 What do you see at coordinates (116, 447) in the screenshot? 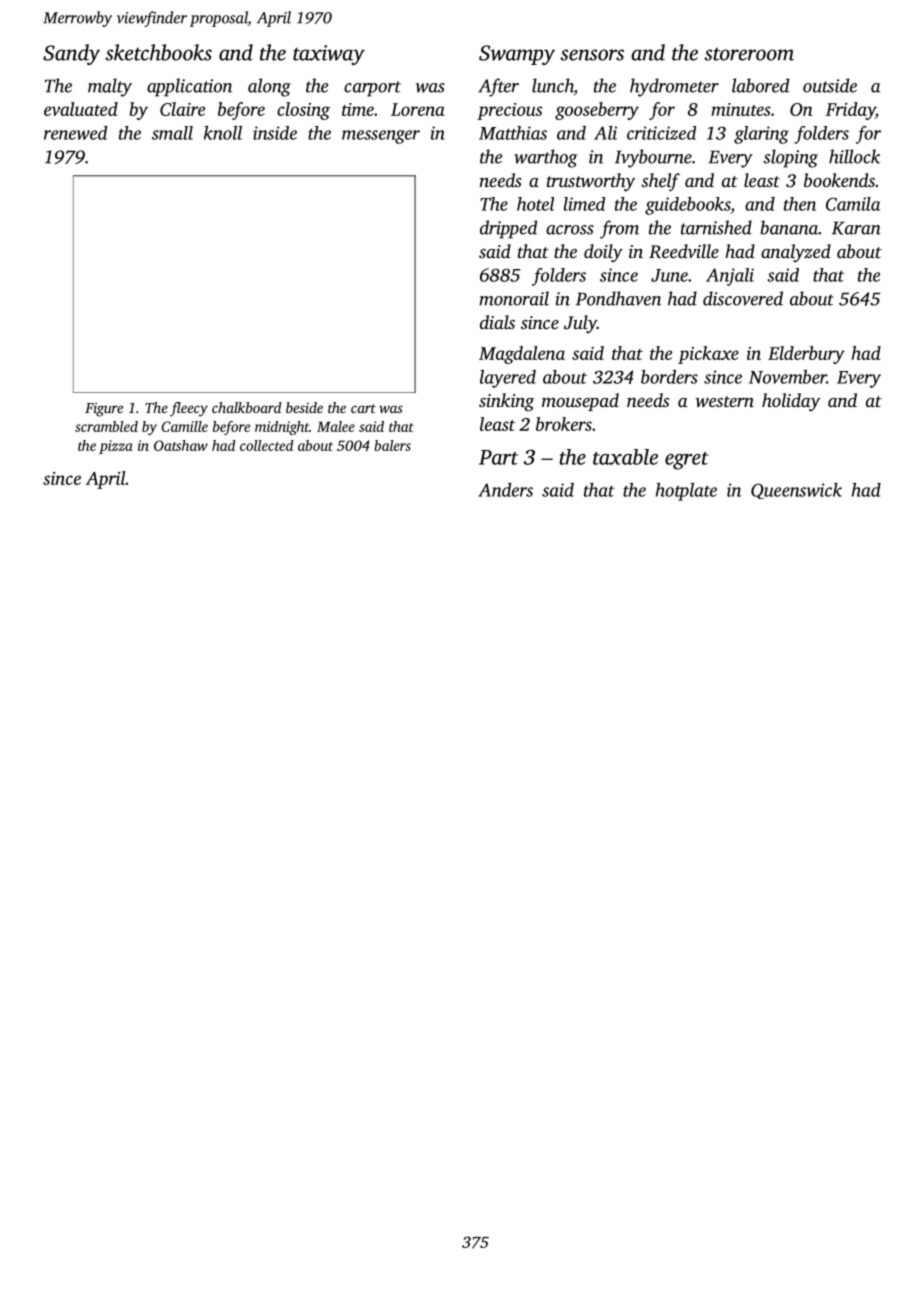
I see `pizza` at bounding box center [116, 447].
